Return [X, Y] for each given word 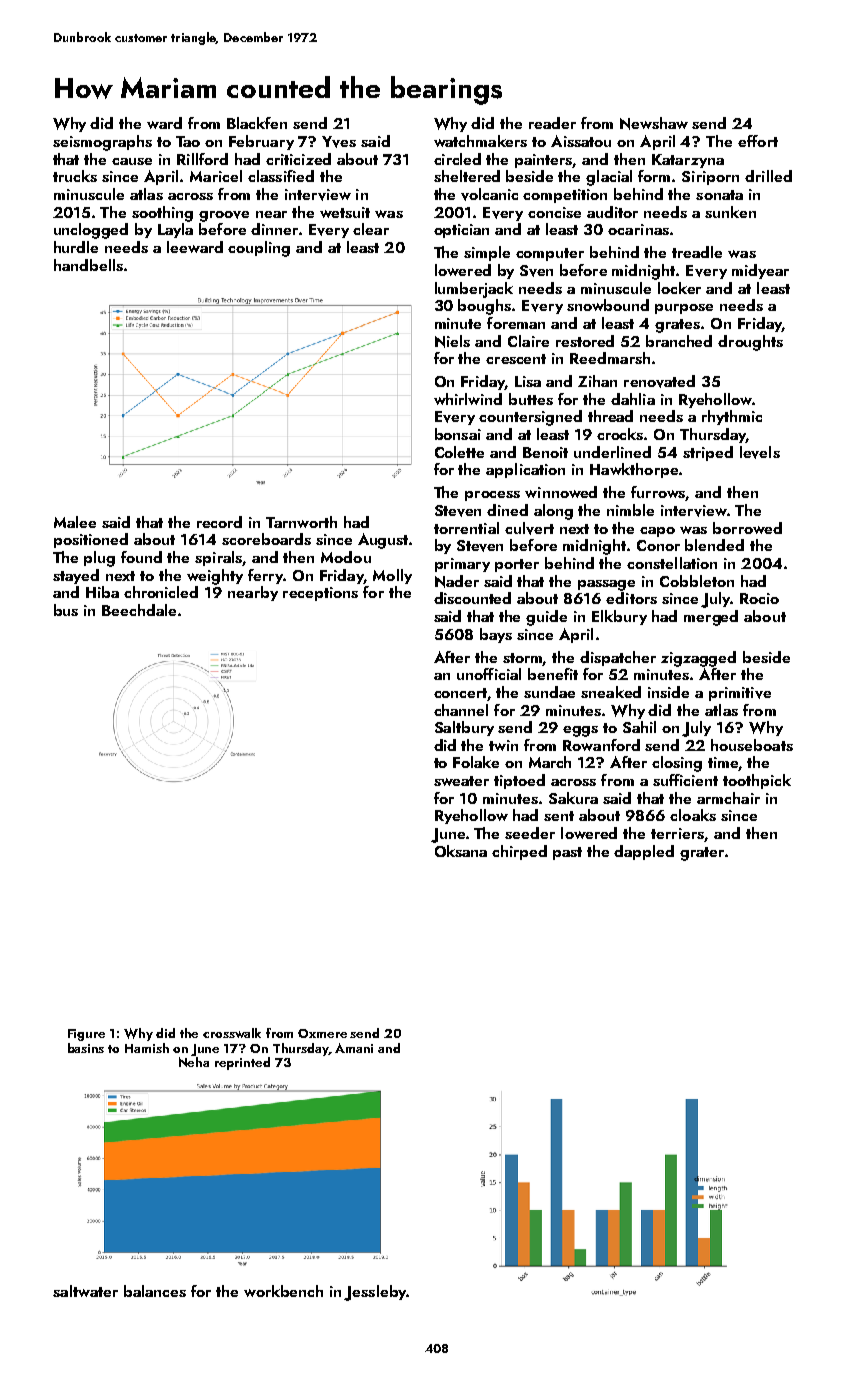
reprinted [242, 1063]
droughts [750, 343]
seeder [530, 833]
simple [487, 253]
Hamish [147, 1048]
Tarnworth [301, 522]
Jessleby [375, 1293]
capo [657, 532]
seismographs [102, 143]
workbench [283, 1291]
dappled [644, 852]
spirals [219, 558]
